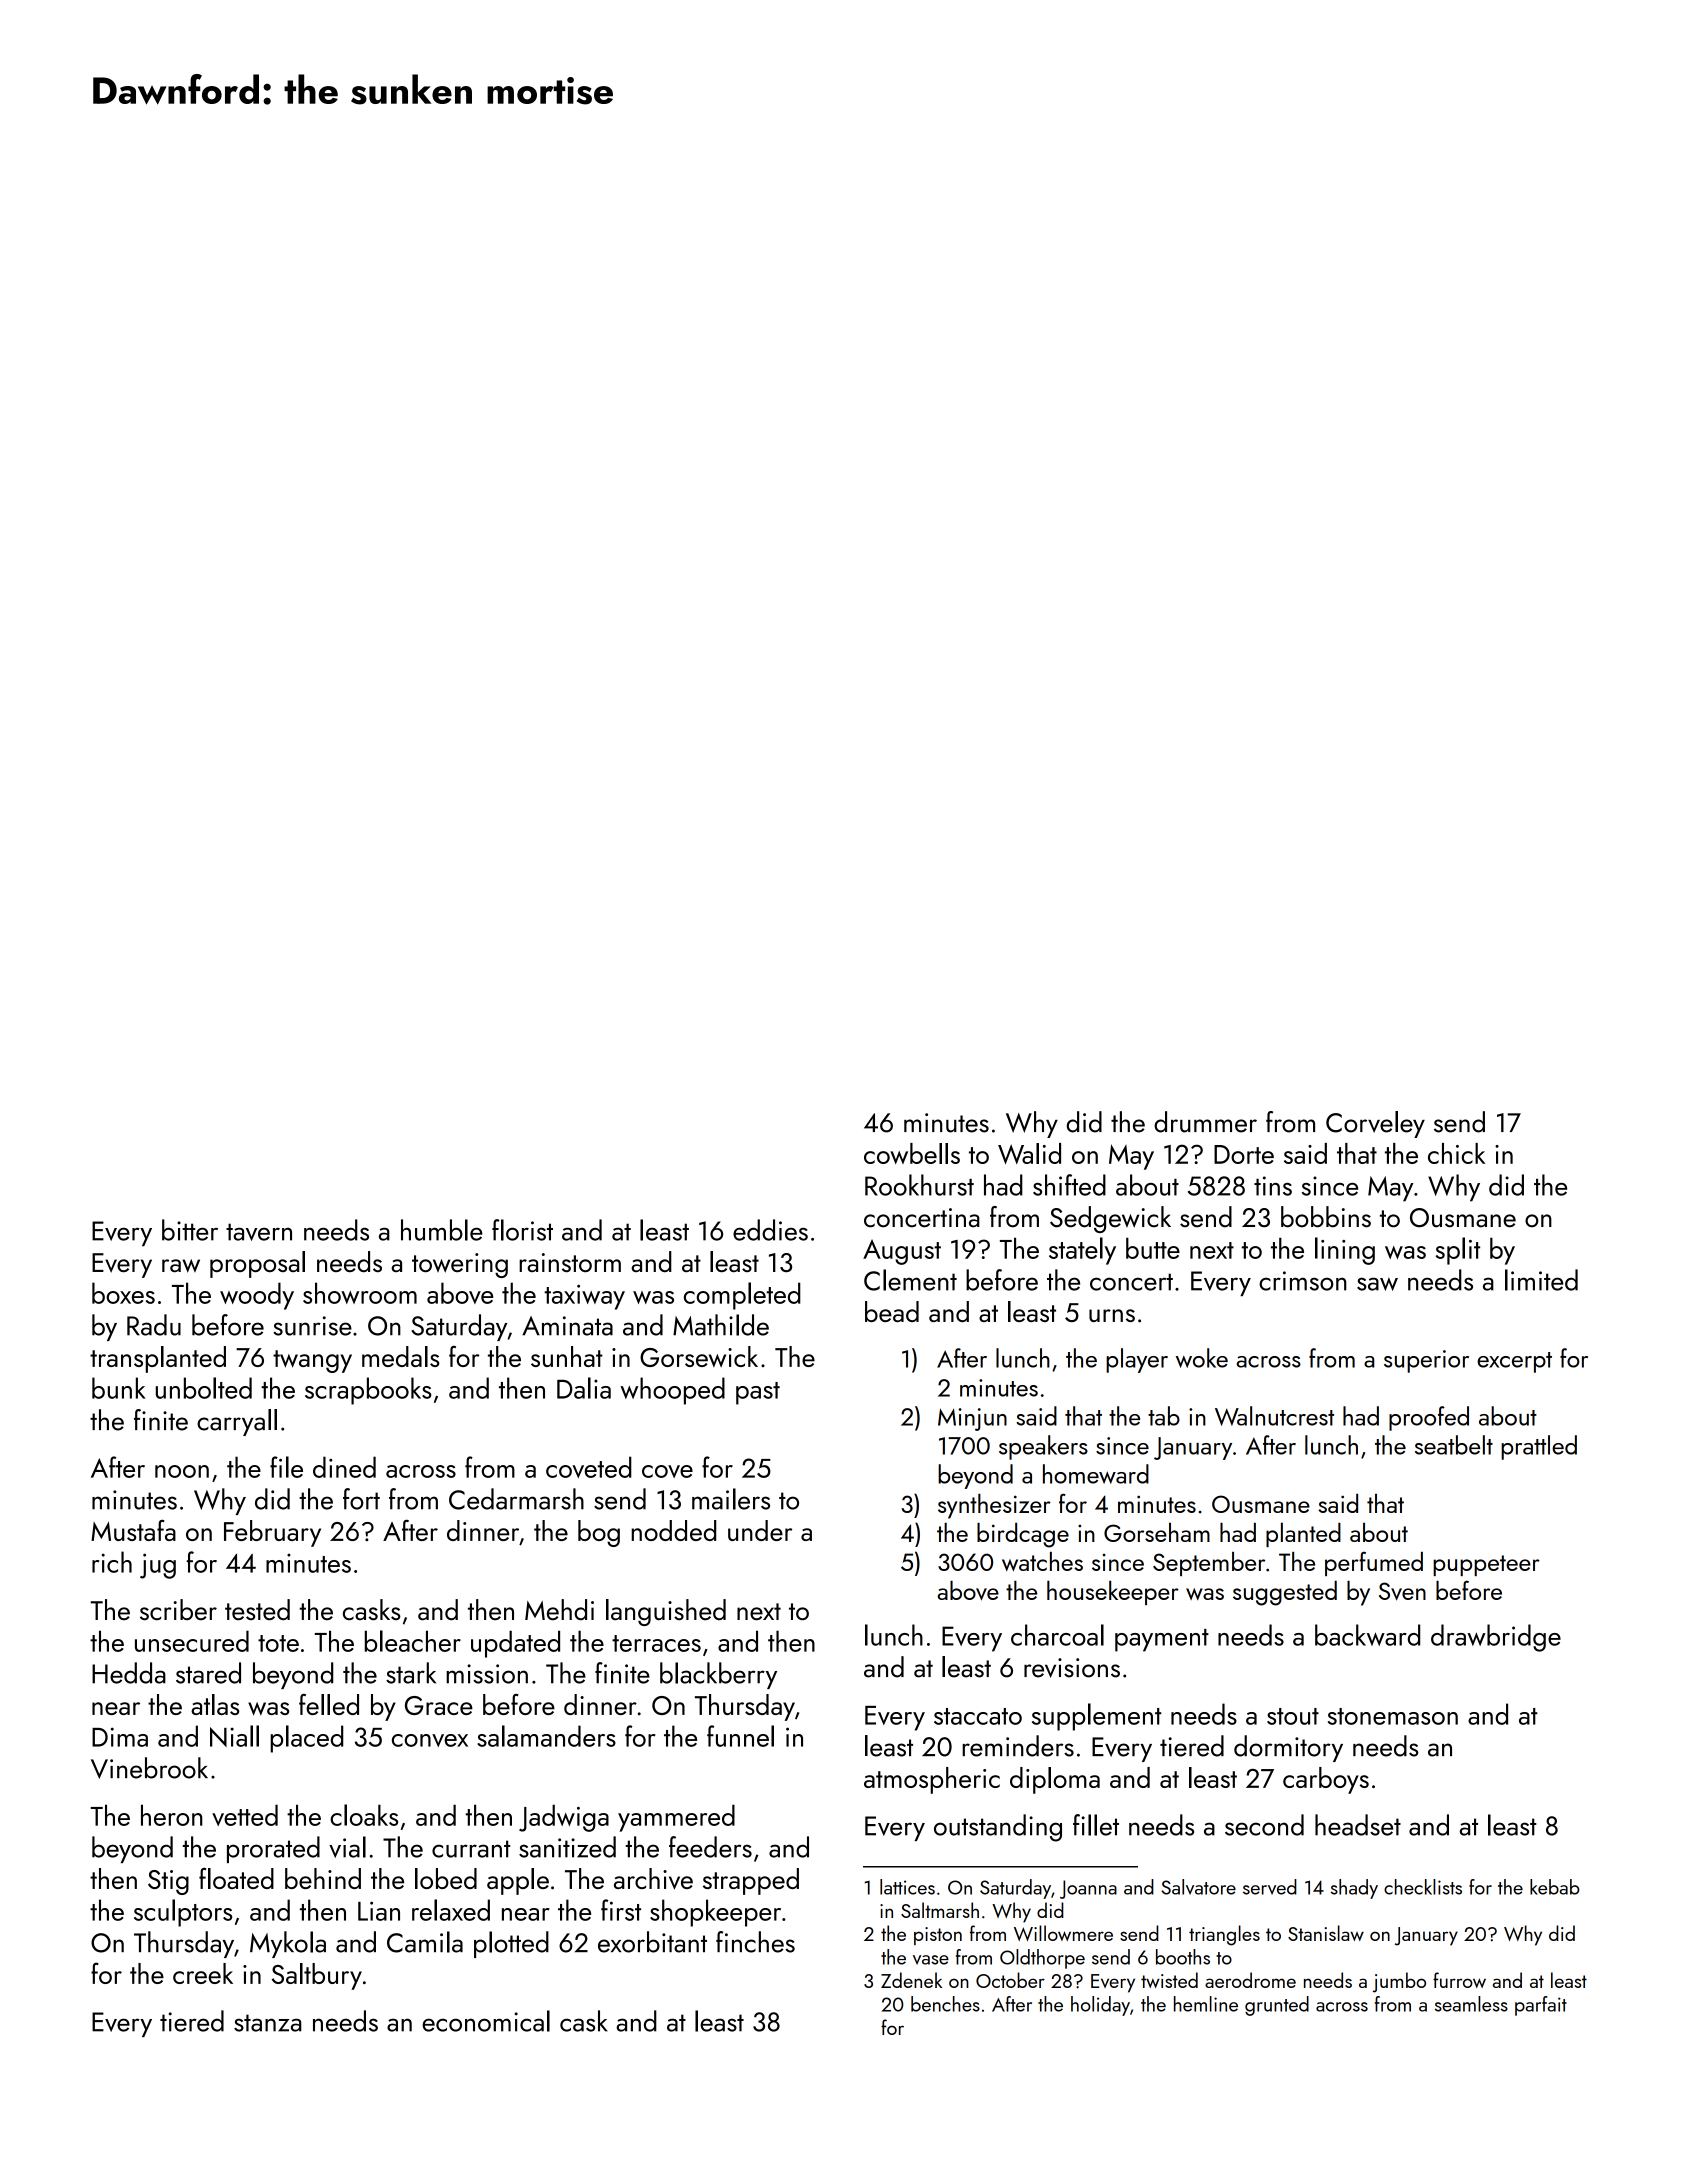  I want to click on economical, so click(486, 2021).
